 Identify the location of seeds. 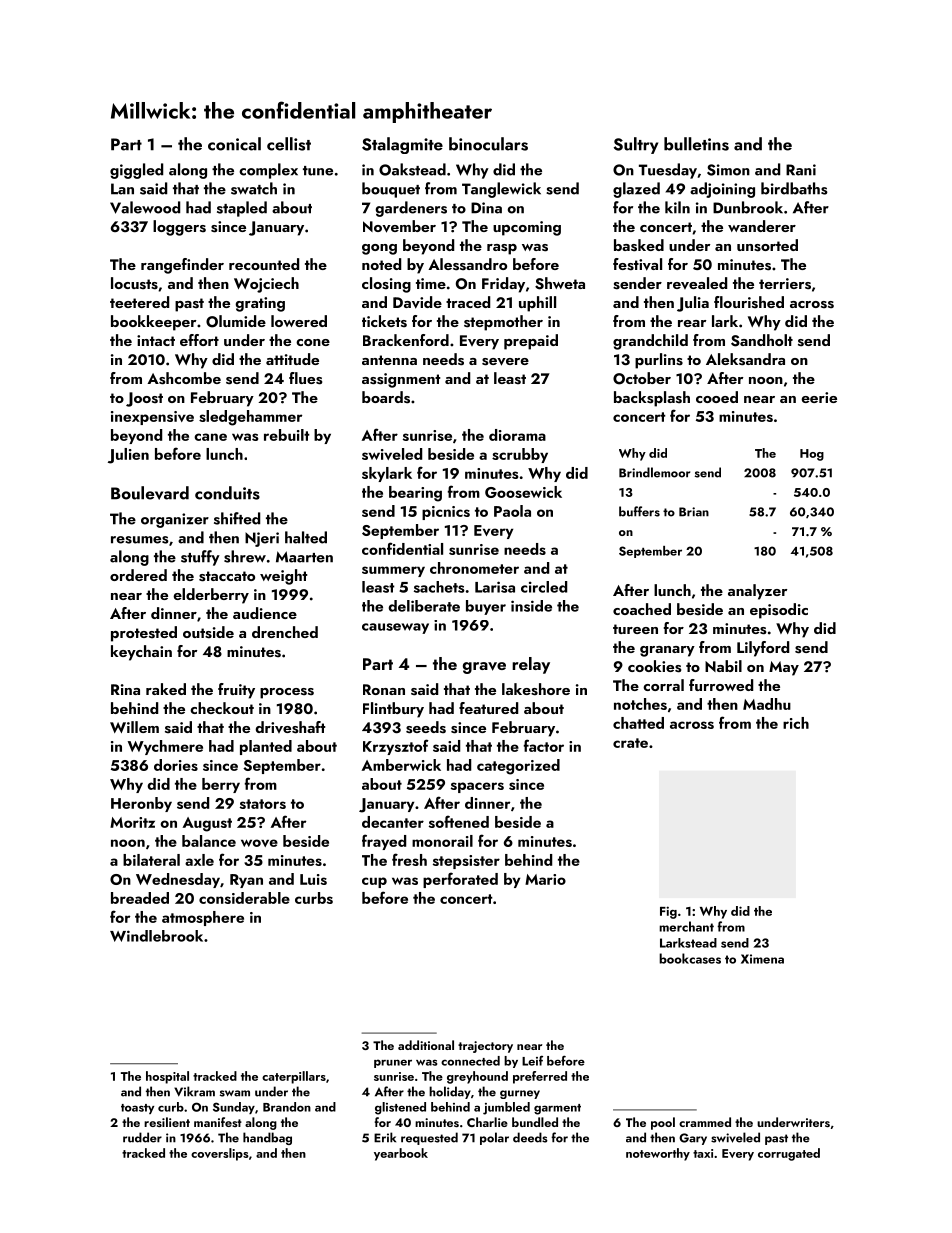
(426, 727).
